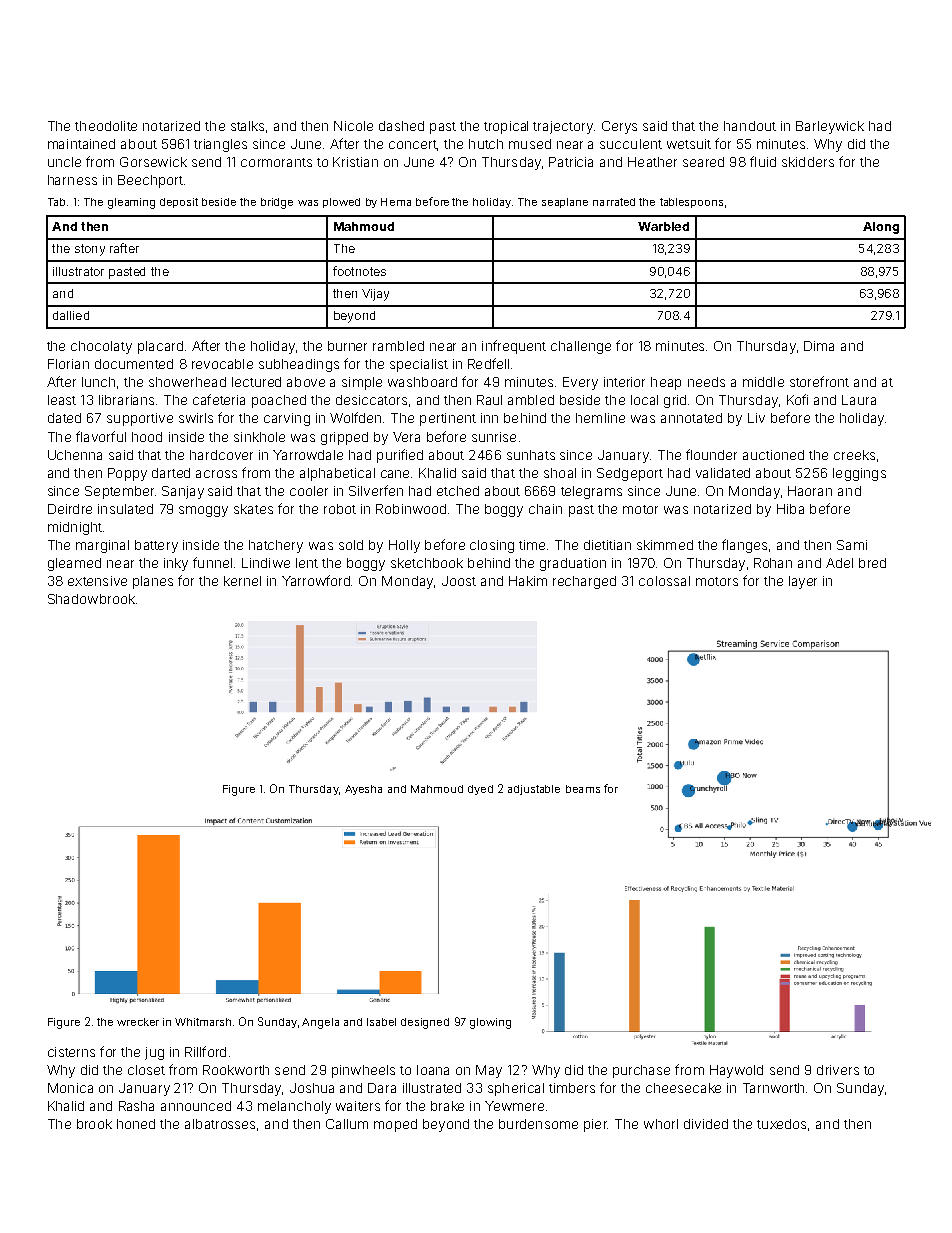 This screenshot has height=1233, width=952. I want to click on Haywold, so click(736, 1071).
